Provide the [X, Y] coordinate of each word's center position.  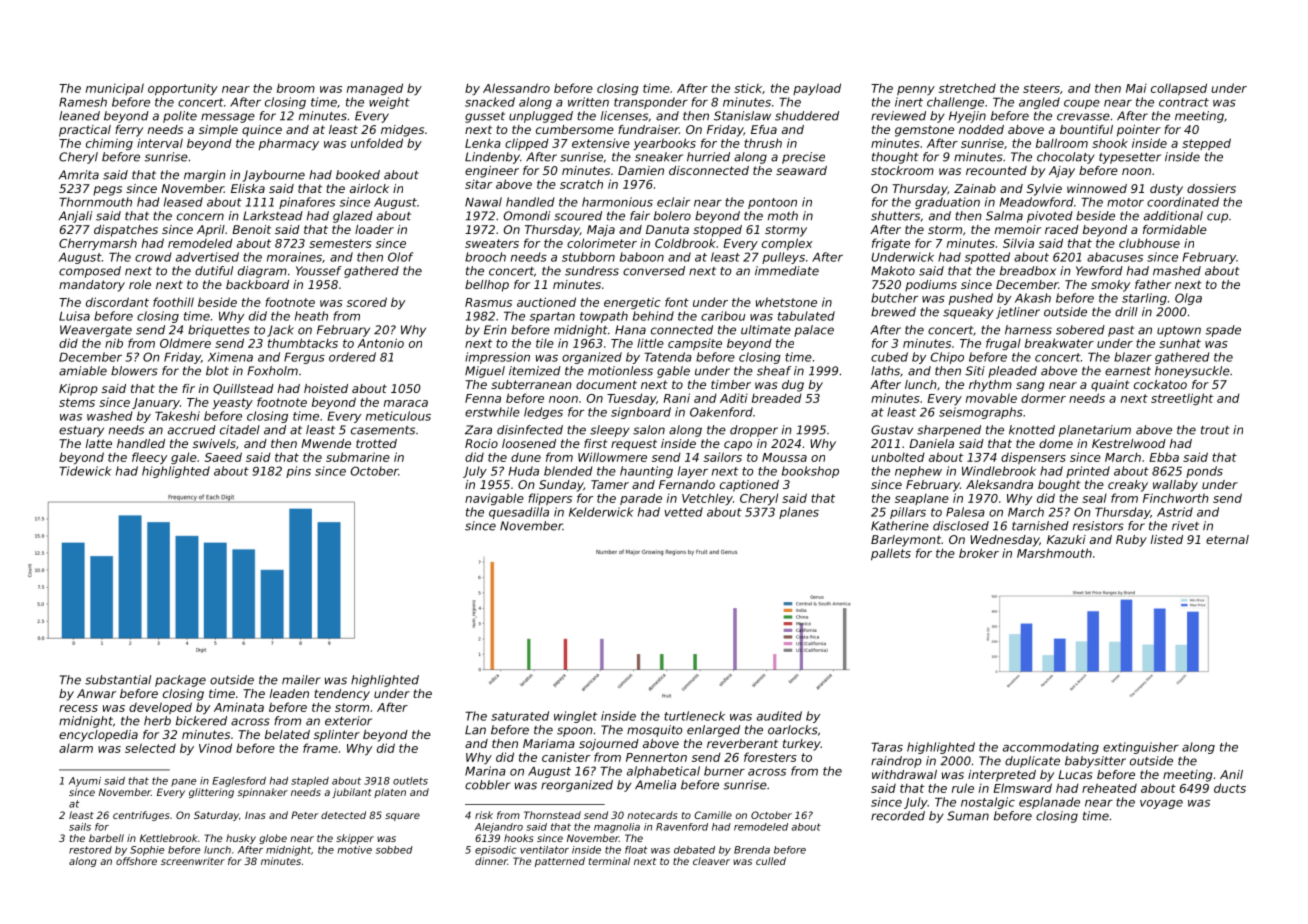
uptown [1179, 331]
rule [963, 788]
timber [731, 384]
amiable [83, 371]
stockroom [902, 170]
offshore [136, 861]
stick [748, 88]
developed [160, 708]
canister [566, 757]
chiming [109, 144]
